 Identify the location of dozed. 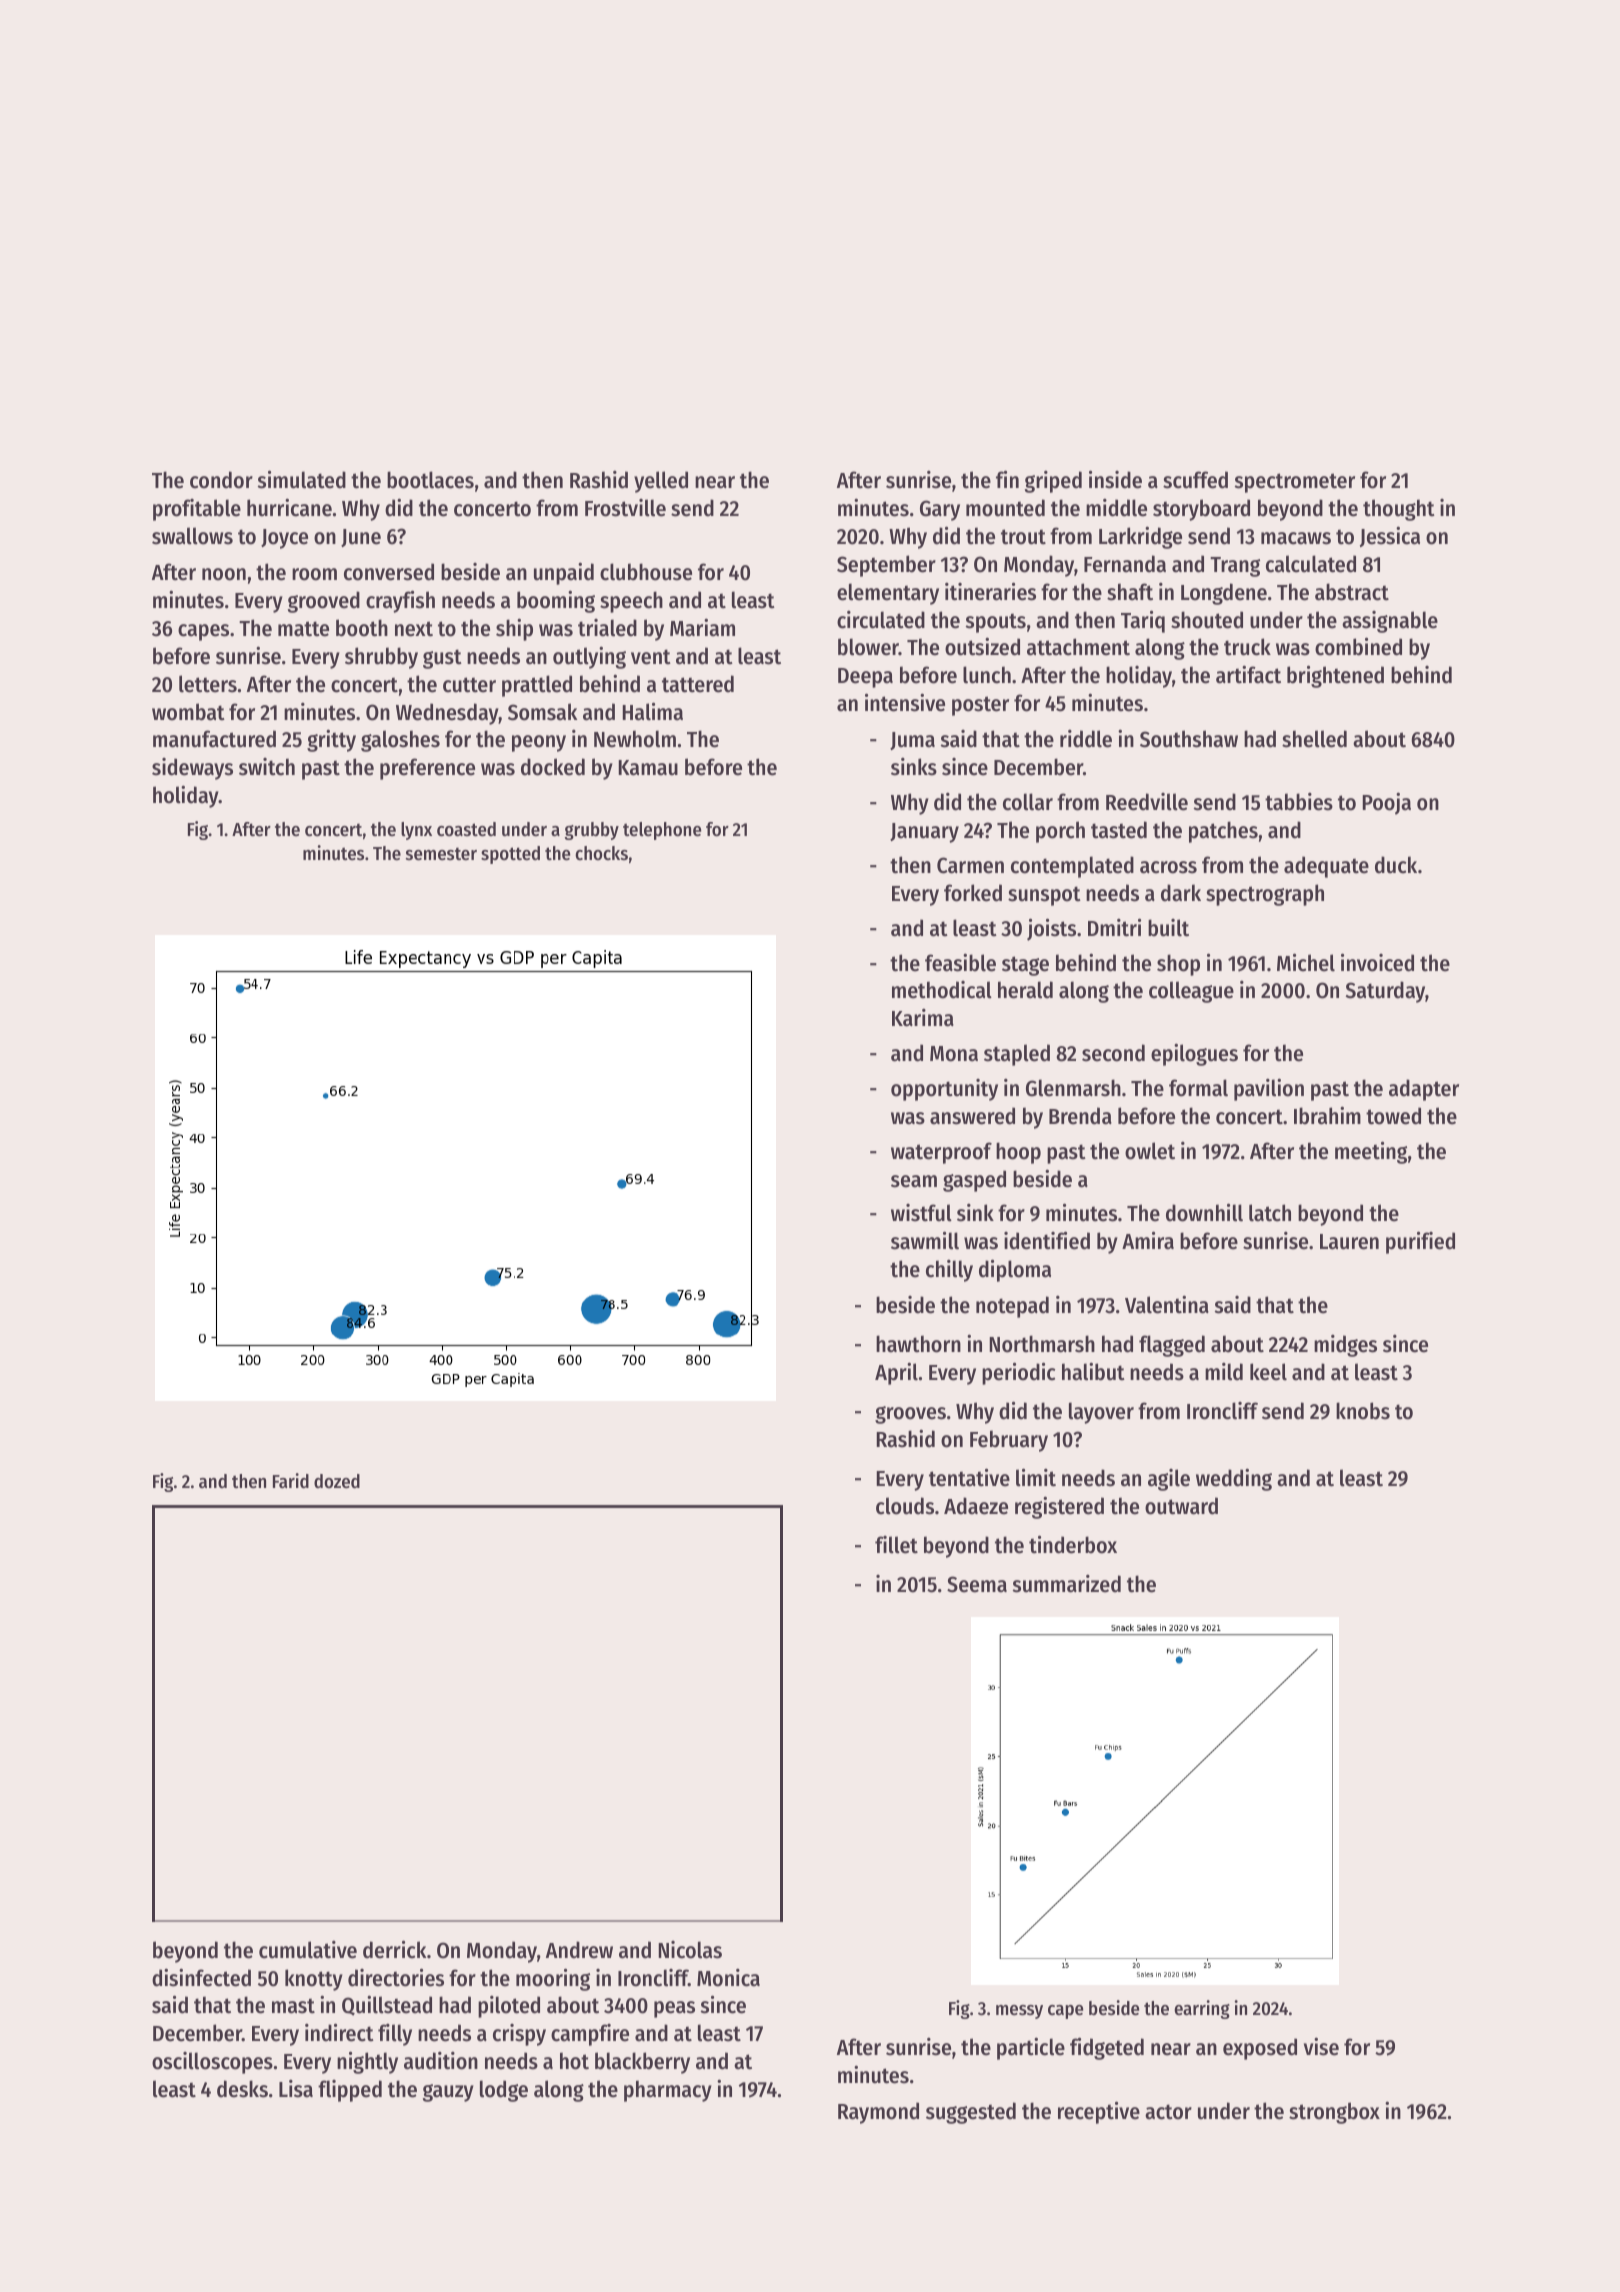
(337, 1481).
